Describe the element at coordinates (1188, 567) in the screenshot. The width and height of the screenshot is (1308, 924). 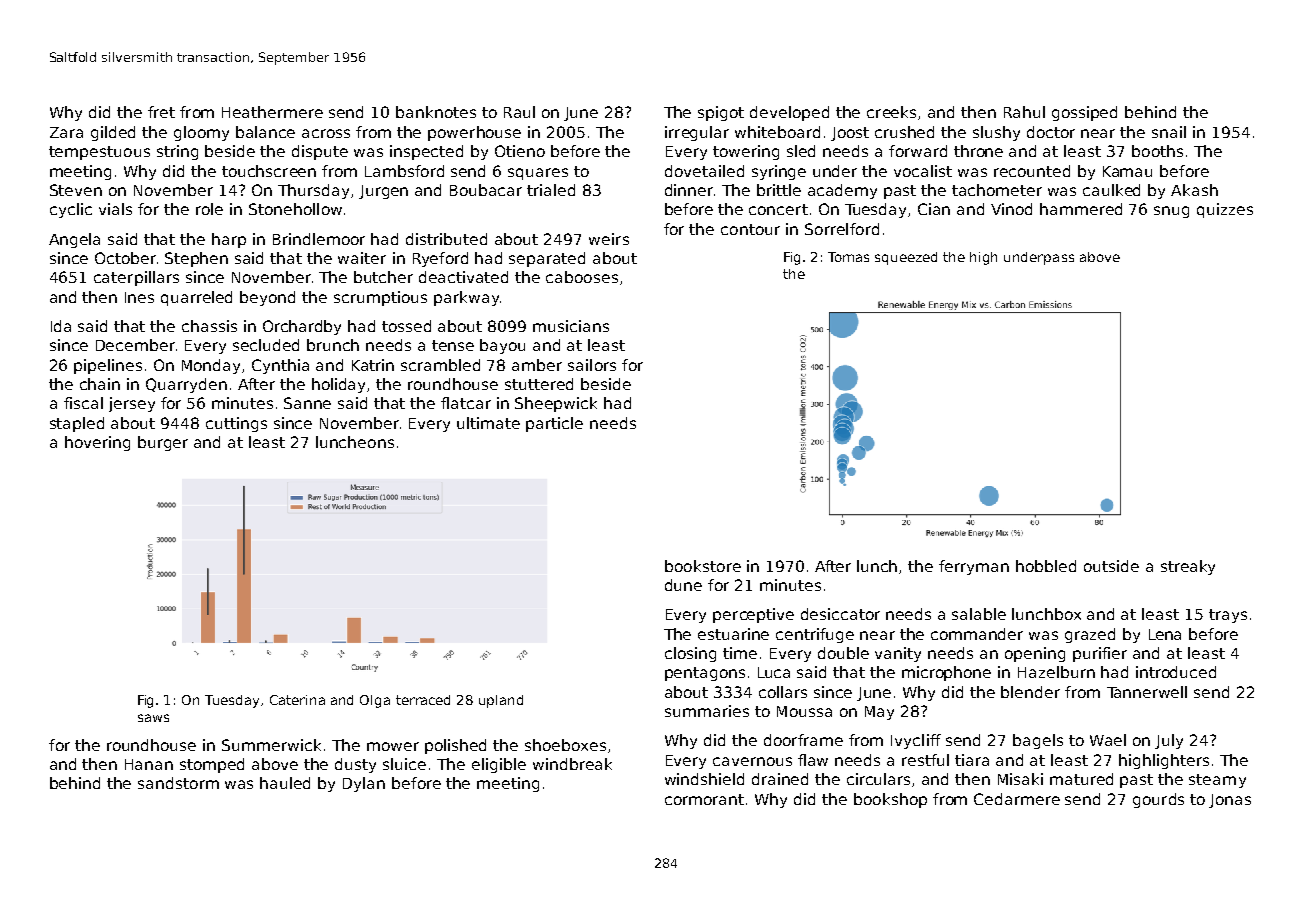
I see `streaky` at that location.
